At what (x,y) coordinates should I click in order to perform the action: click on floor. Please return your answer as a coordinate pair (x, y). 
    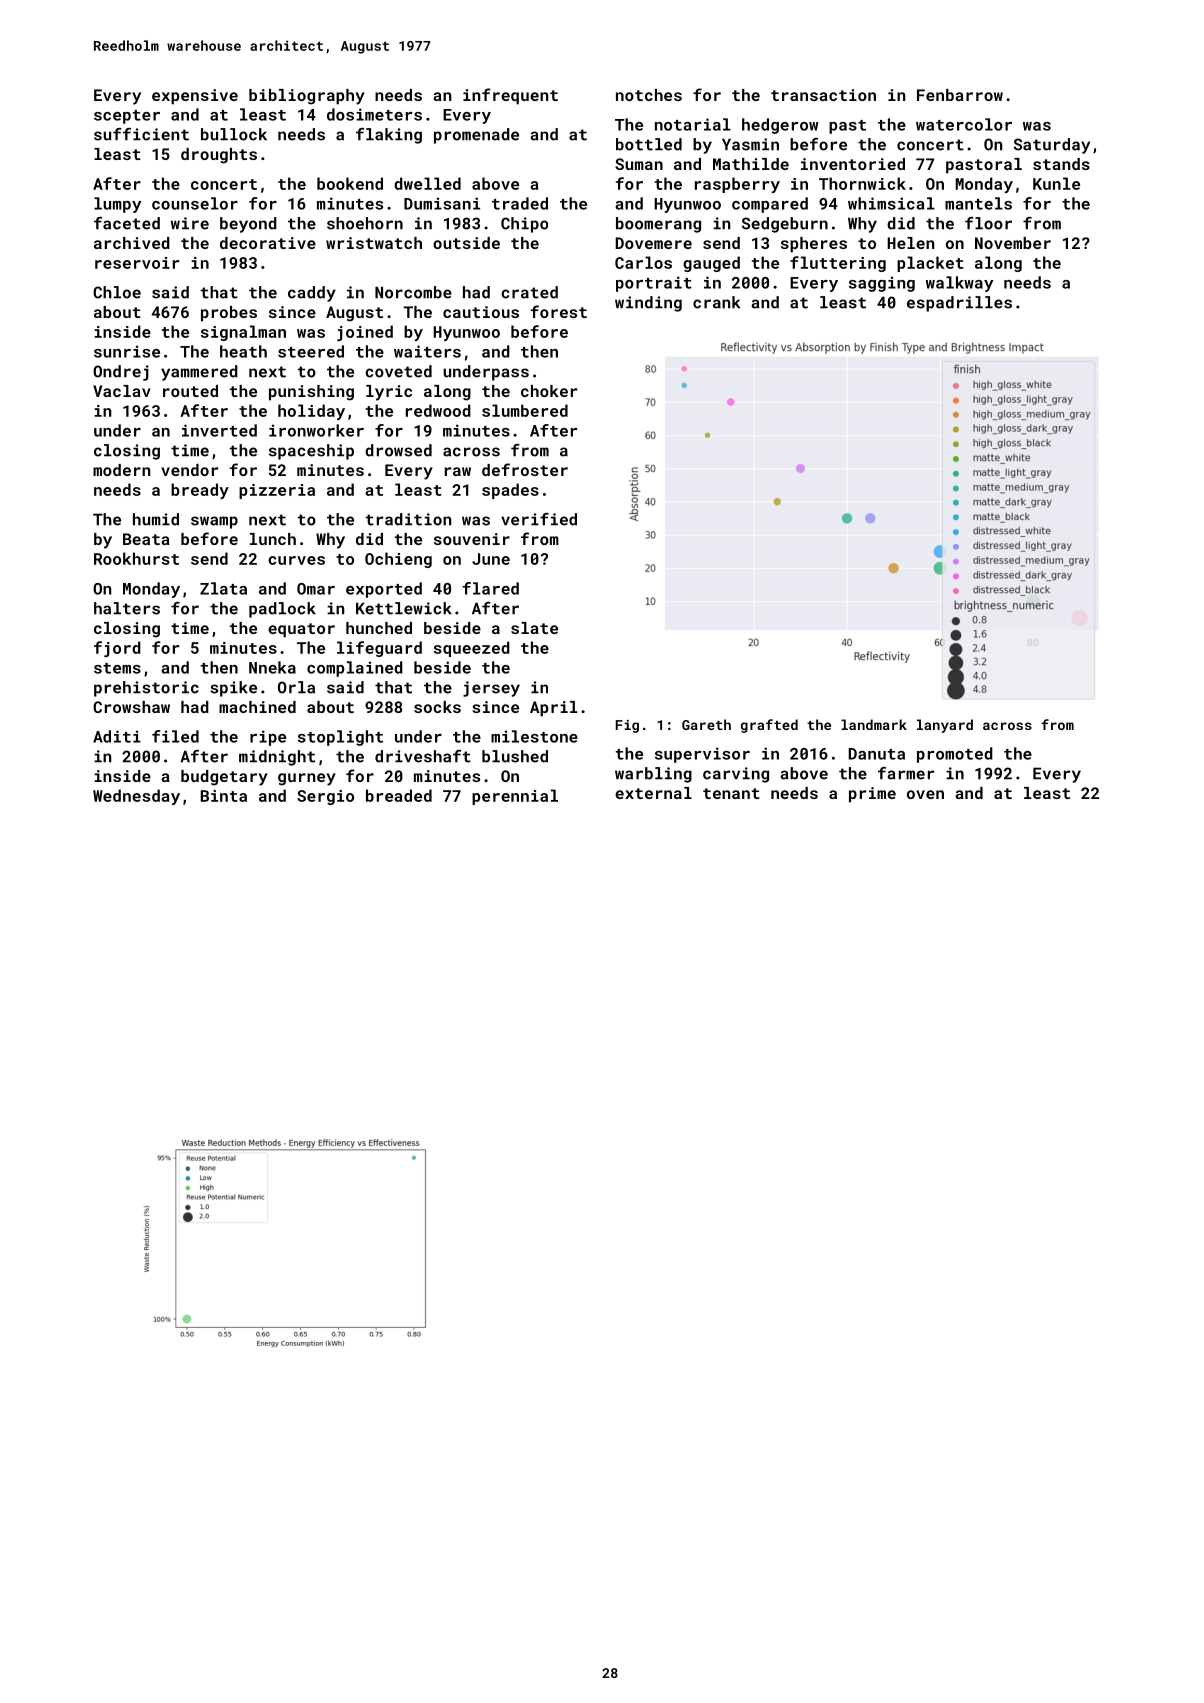
    Looking at the image, I should click on (988, 223).
